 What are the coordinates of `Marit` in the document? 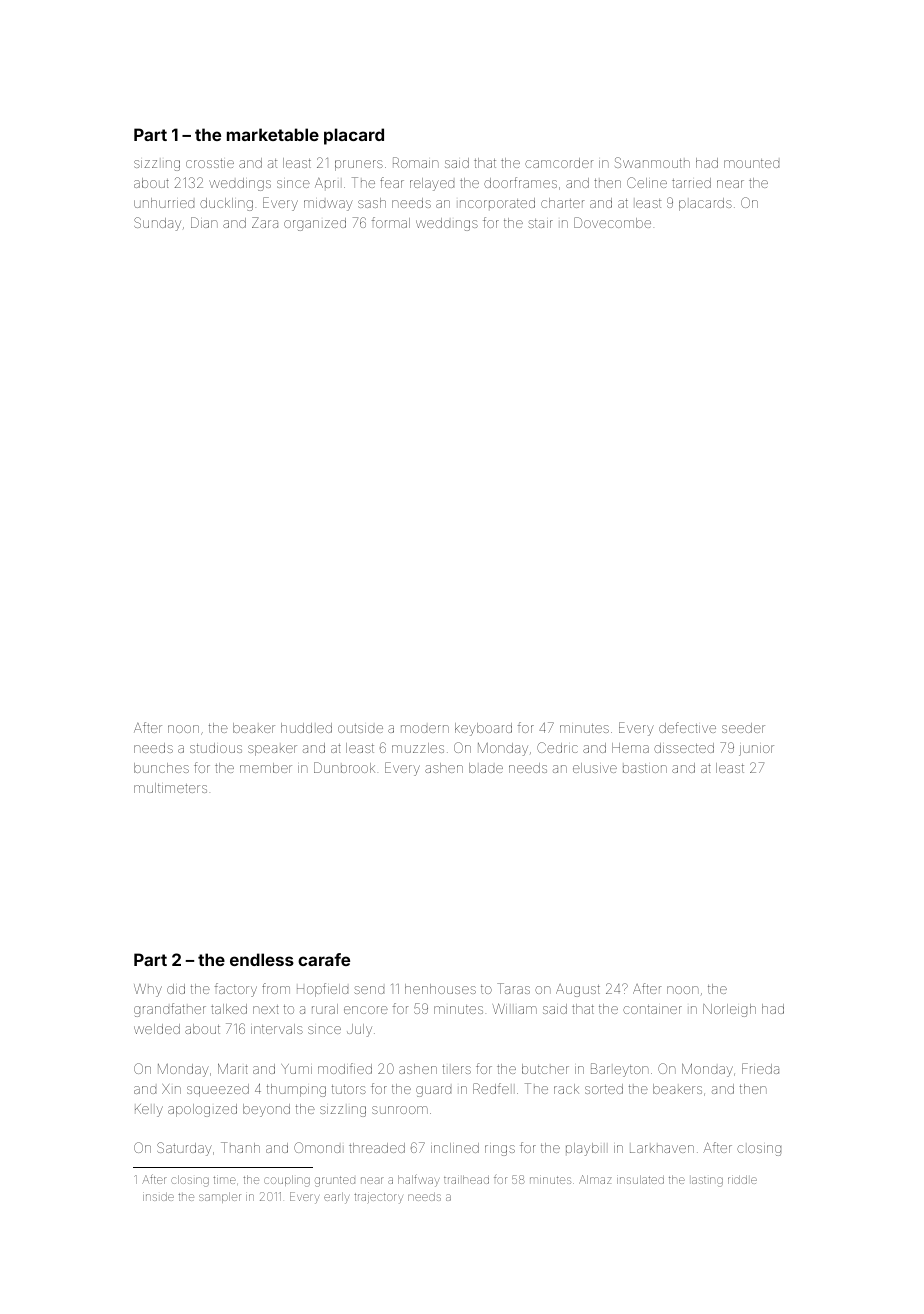 It's located at (233, 1068).
